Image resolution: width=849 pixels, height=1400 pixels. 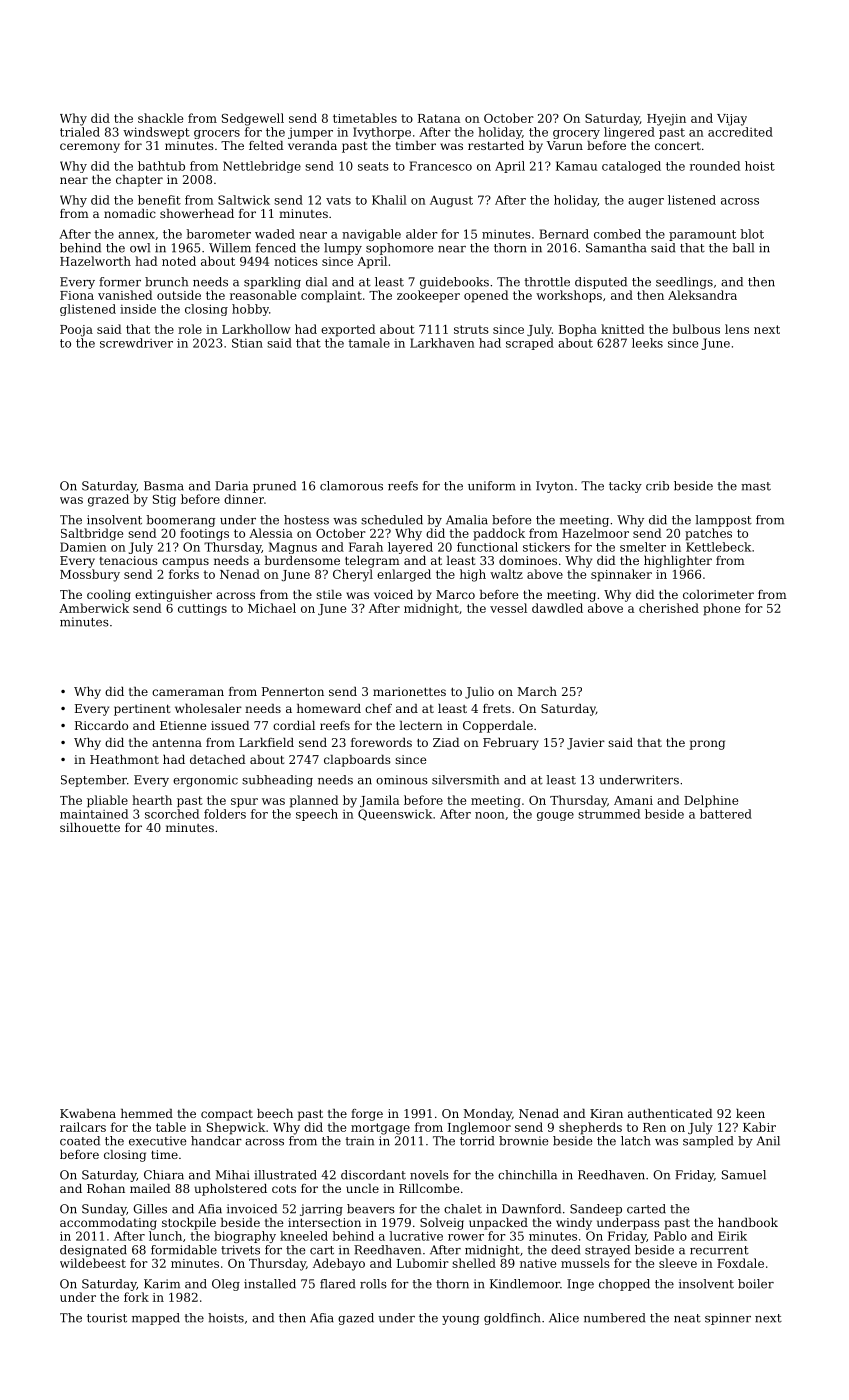 What do you see at coordinates (277, 781) in the image?
I see `subheading` at bounding box center [277, 781].
